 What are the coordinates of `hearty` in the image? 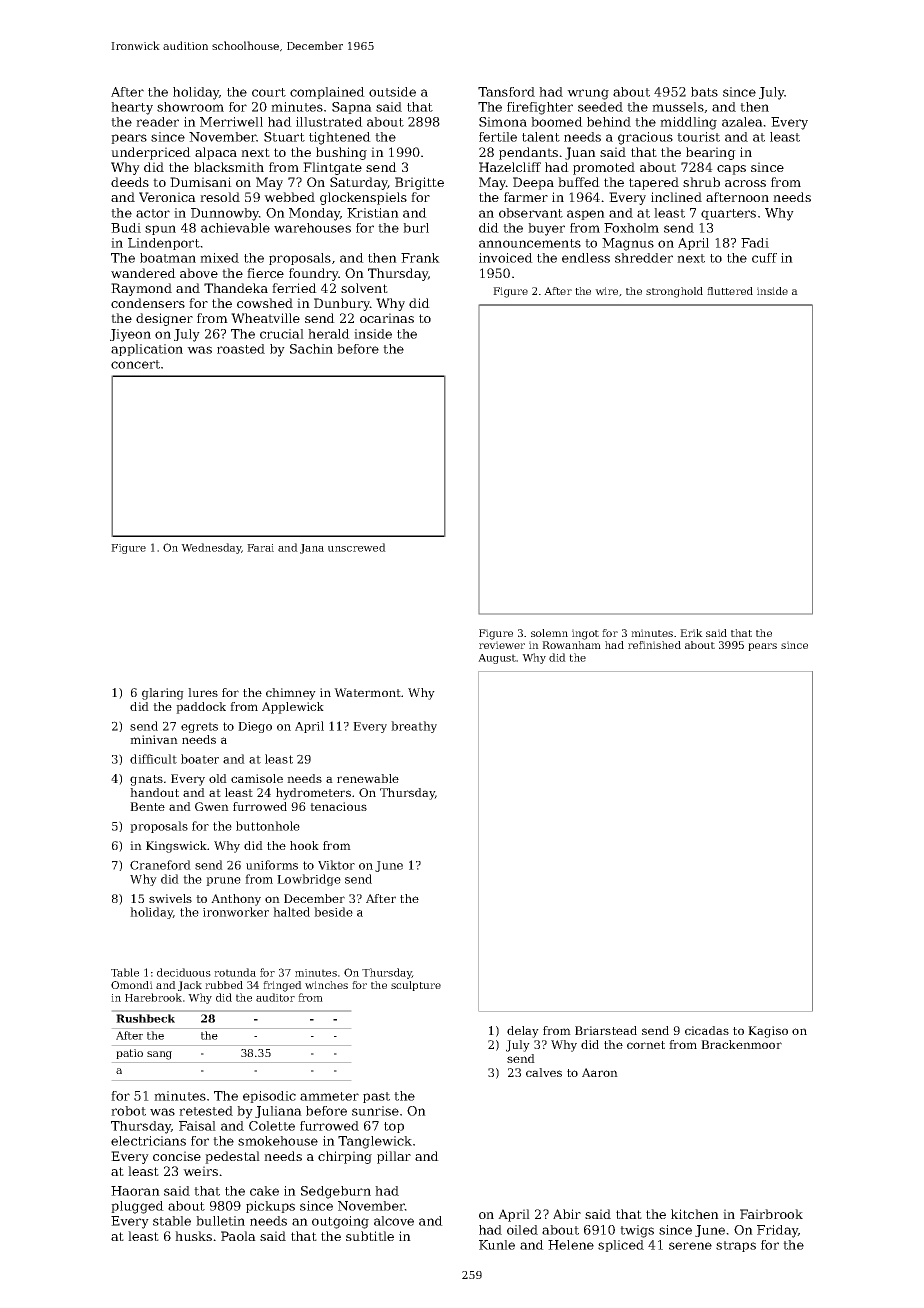 It's located at (132, 108).
